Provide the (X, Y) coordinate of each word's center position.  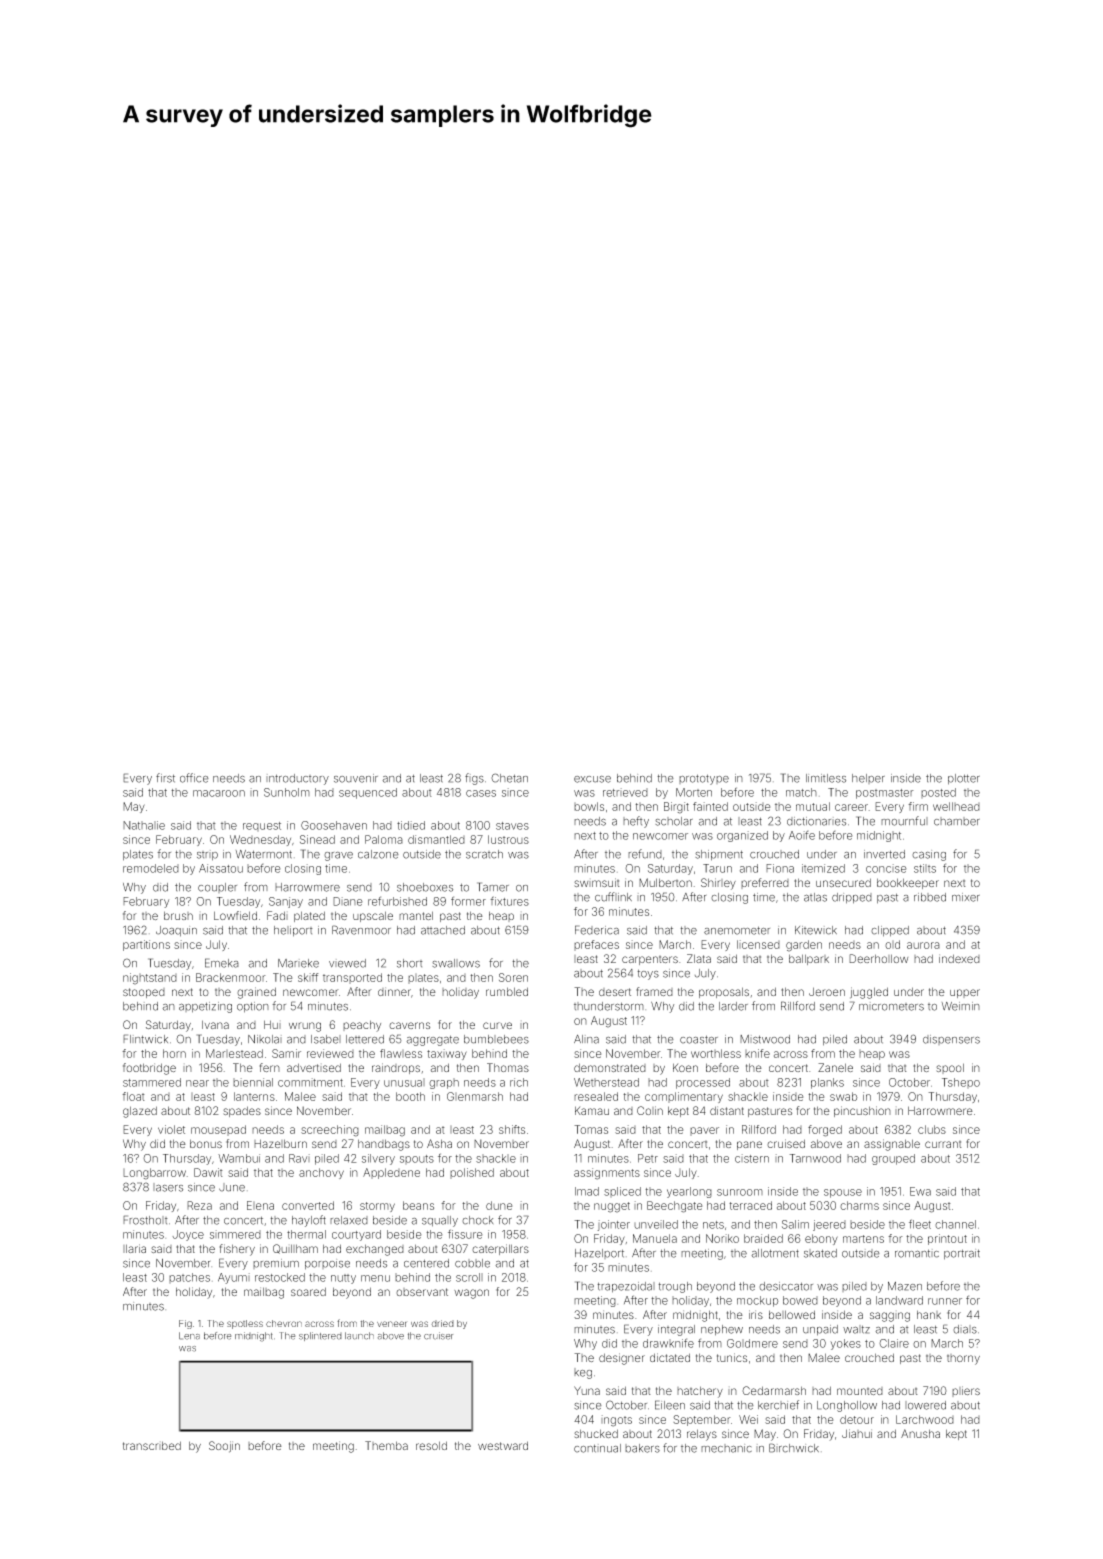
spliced (622, 1192)
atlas (815, 897)
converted (308, 1205)
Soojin (224, 1447)
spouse (843, 1193)
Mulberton (665, 882)
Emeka (222, 963)
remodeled (151, 868)
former (468, 901)
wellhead (956, 806)
